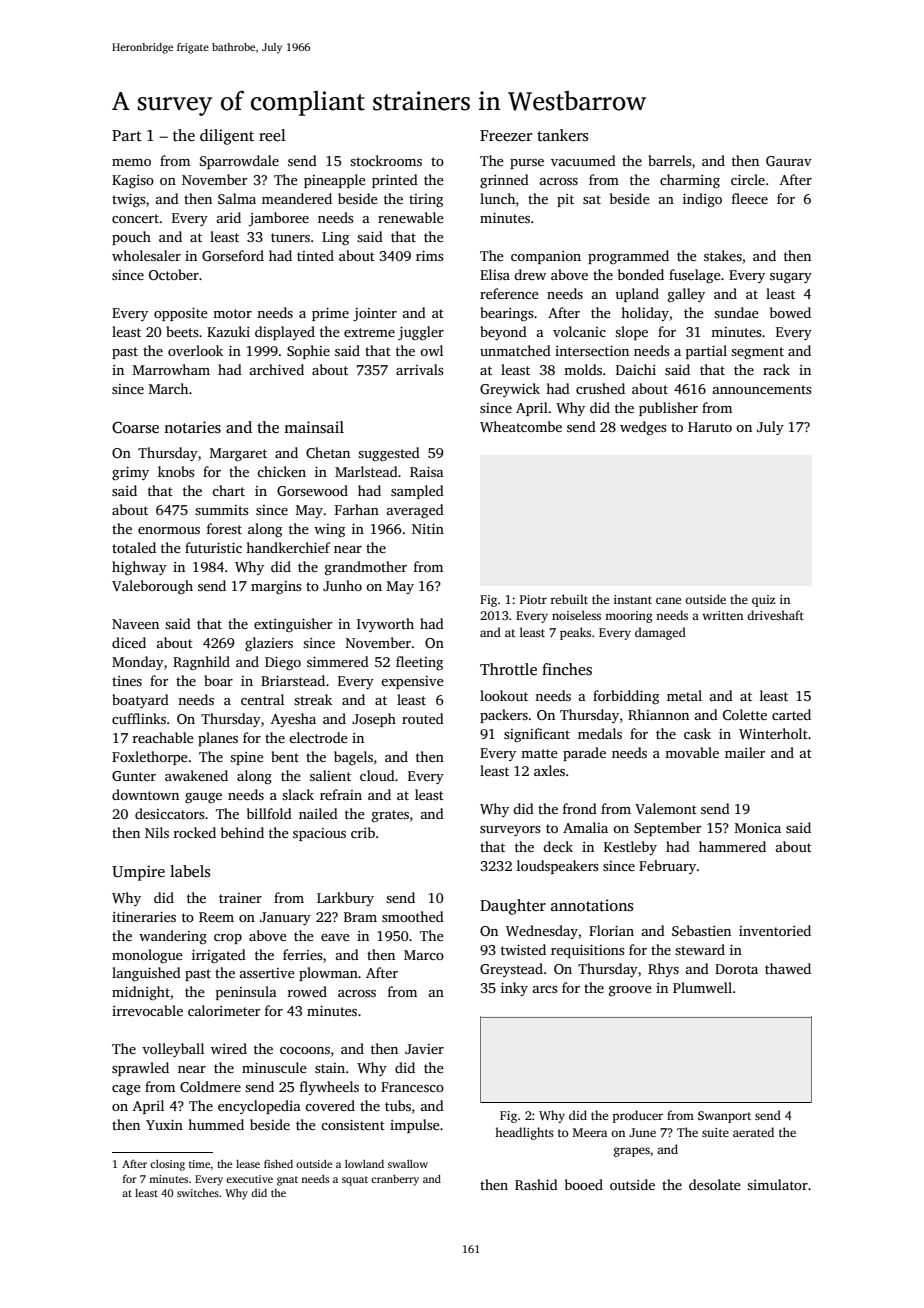 The width and height of the document is (924, 1308). What do you see at coordinates (173, 937) in the document?
I see `wandering` at bounding box center [173, 937].
